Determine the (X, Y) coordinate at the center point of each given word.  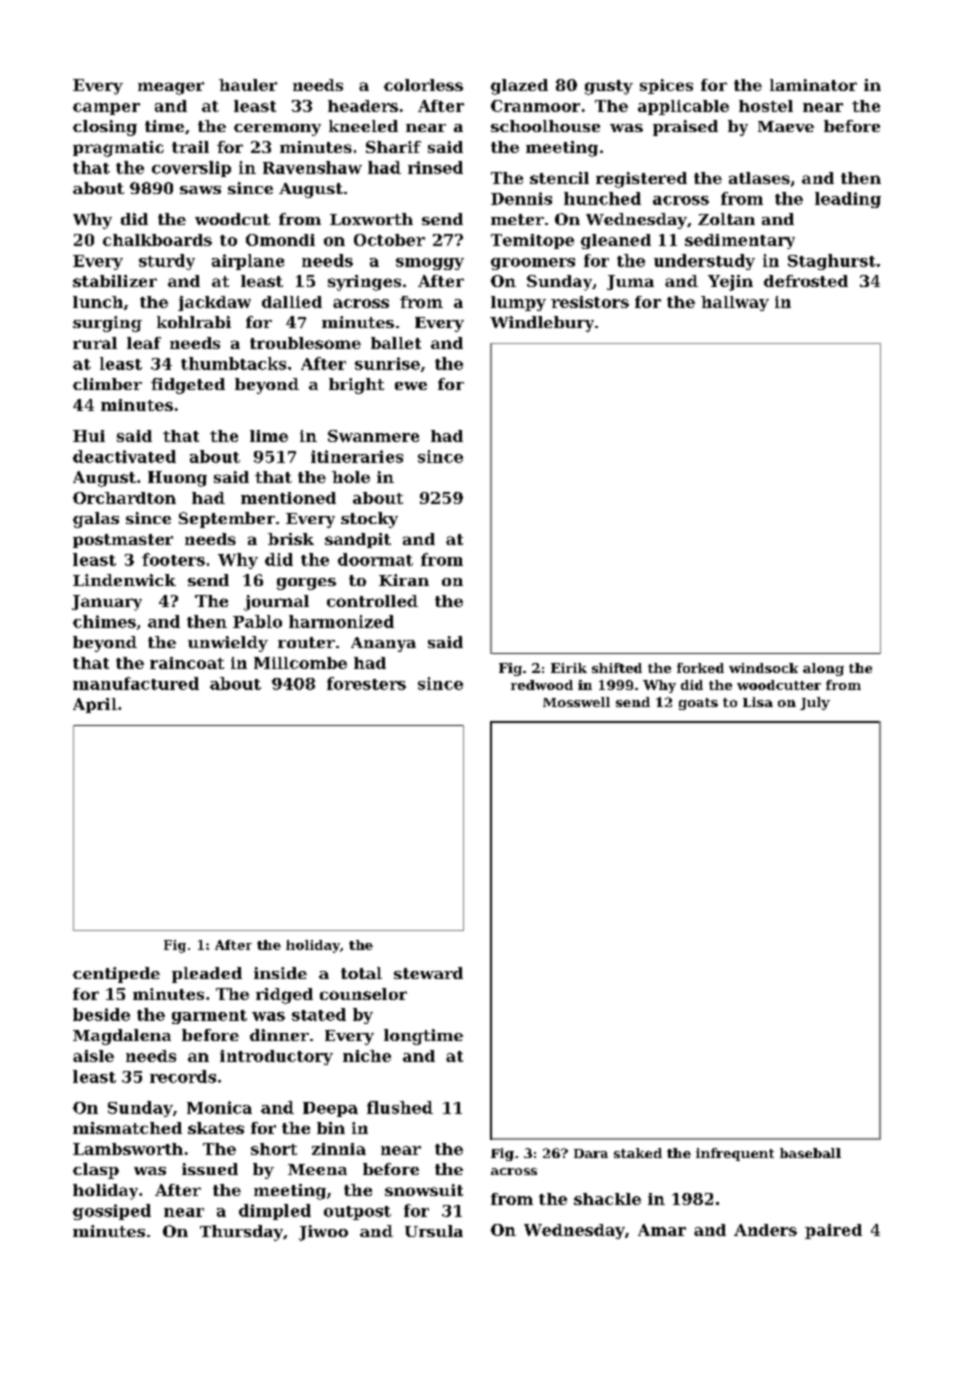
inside (280, 973)
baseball (810, 1153)
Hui (89, 436)
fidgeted (188, 386)
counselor (363, 994)
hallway (735, 303)
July (815, 703)
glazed (519, 87)
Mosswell (576, 702)
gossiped (112, 1212)
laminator (813, 85)
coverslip (191, 169)
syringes (364, 283)
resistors (590, 302)
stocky (369, 520)
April (95, 705)
